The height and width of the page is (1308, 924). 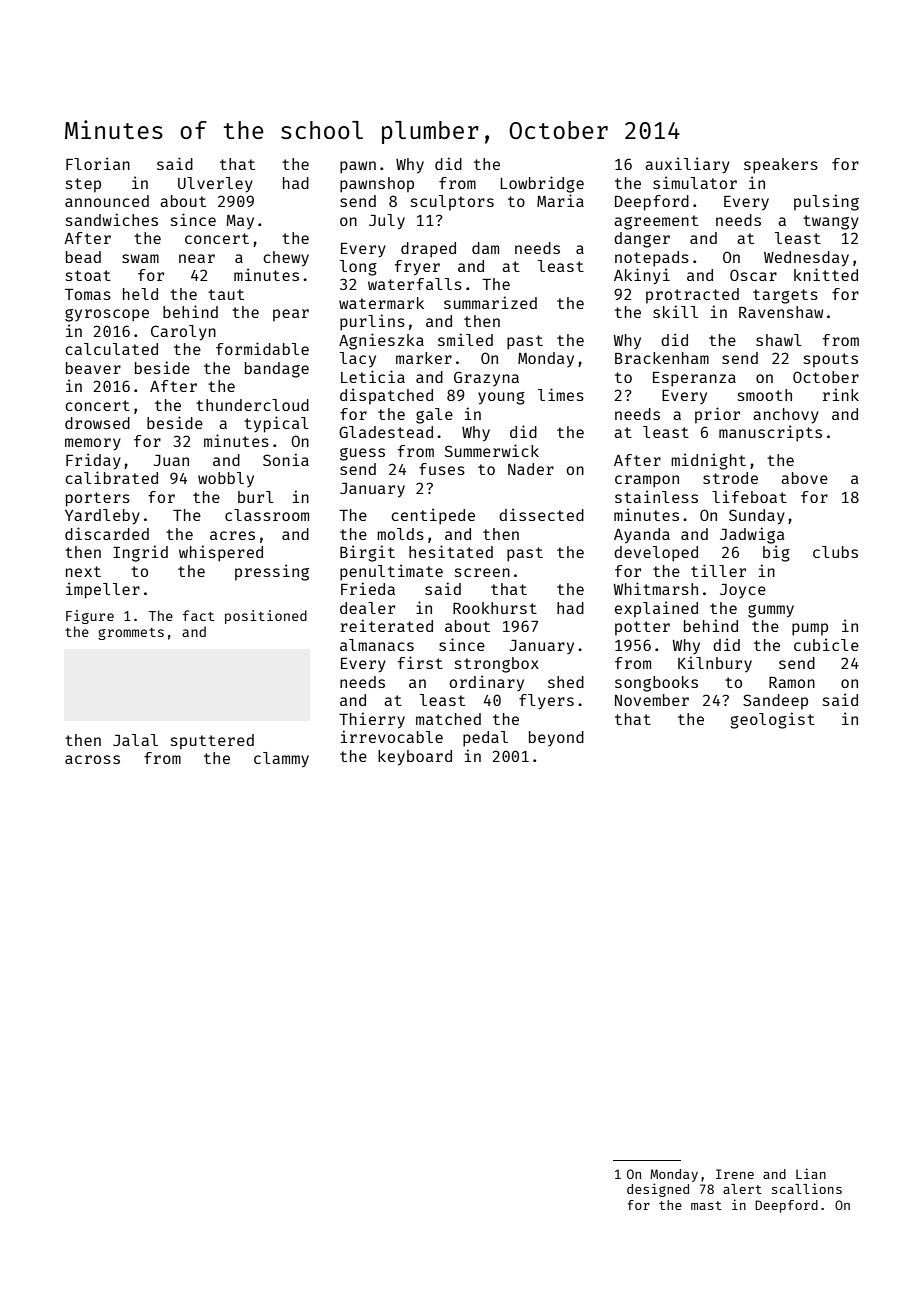 I want to click on designed, so click(x=658, y=1190).
